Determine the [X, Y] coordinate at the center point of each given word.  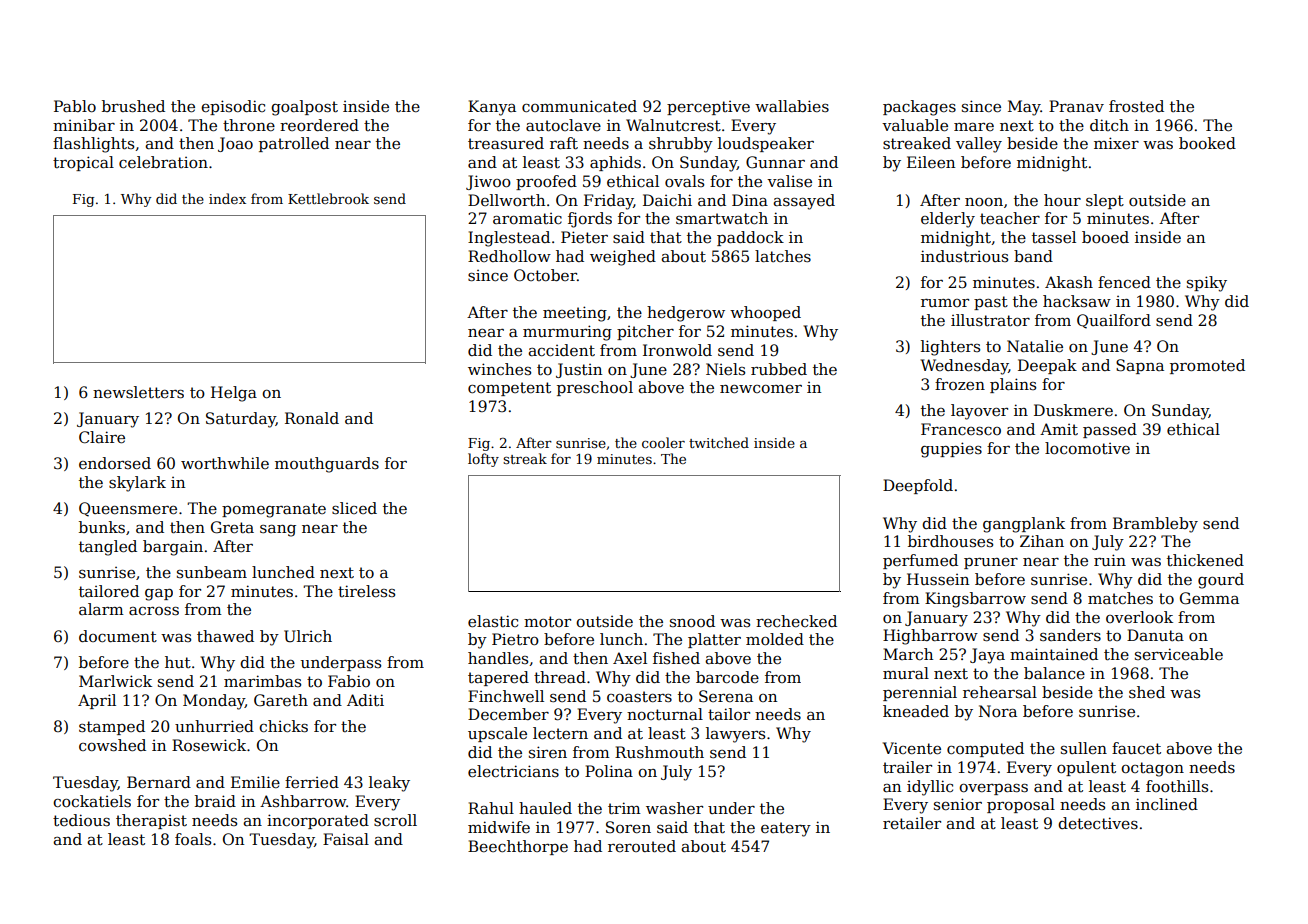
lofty [483, 460]
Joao [235, 144]
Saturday [241, 420]
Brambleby [1155, 525]
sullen [1084, 748]
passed [1110, 430]
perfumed [920, 561]
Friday [609, 202]
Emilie [255, 782]
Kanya [492, 108]
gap [159, 595]
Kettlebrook [328, 198]
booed [1105, 237]
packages [919, 108]
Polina [609, 771]
